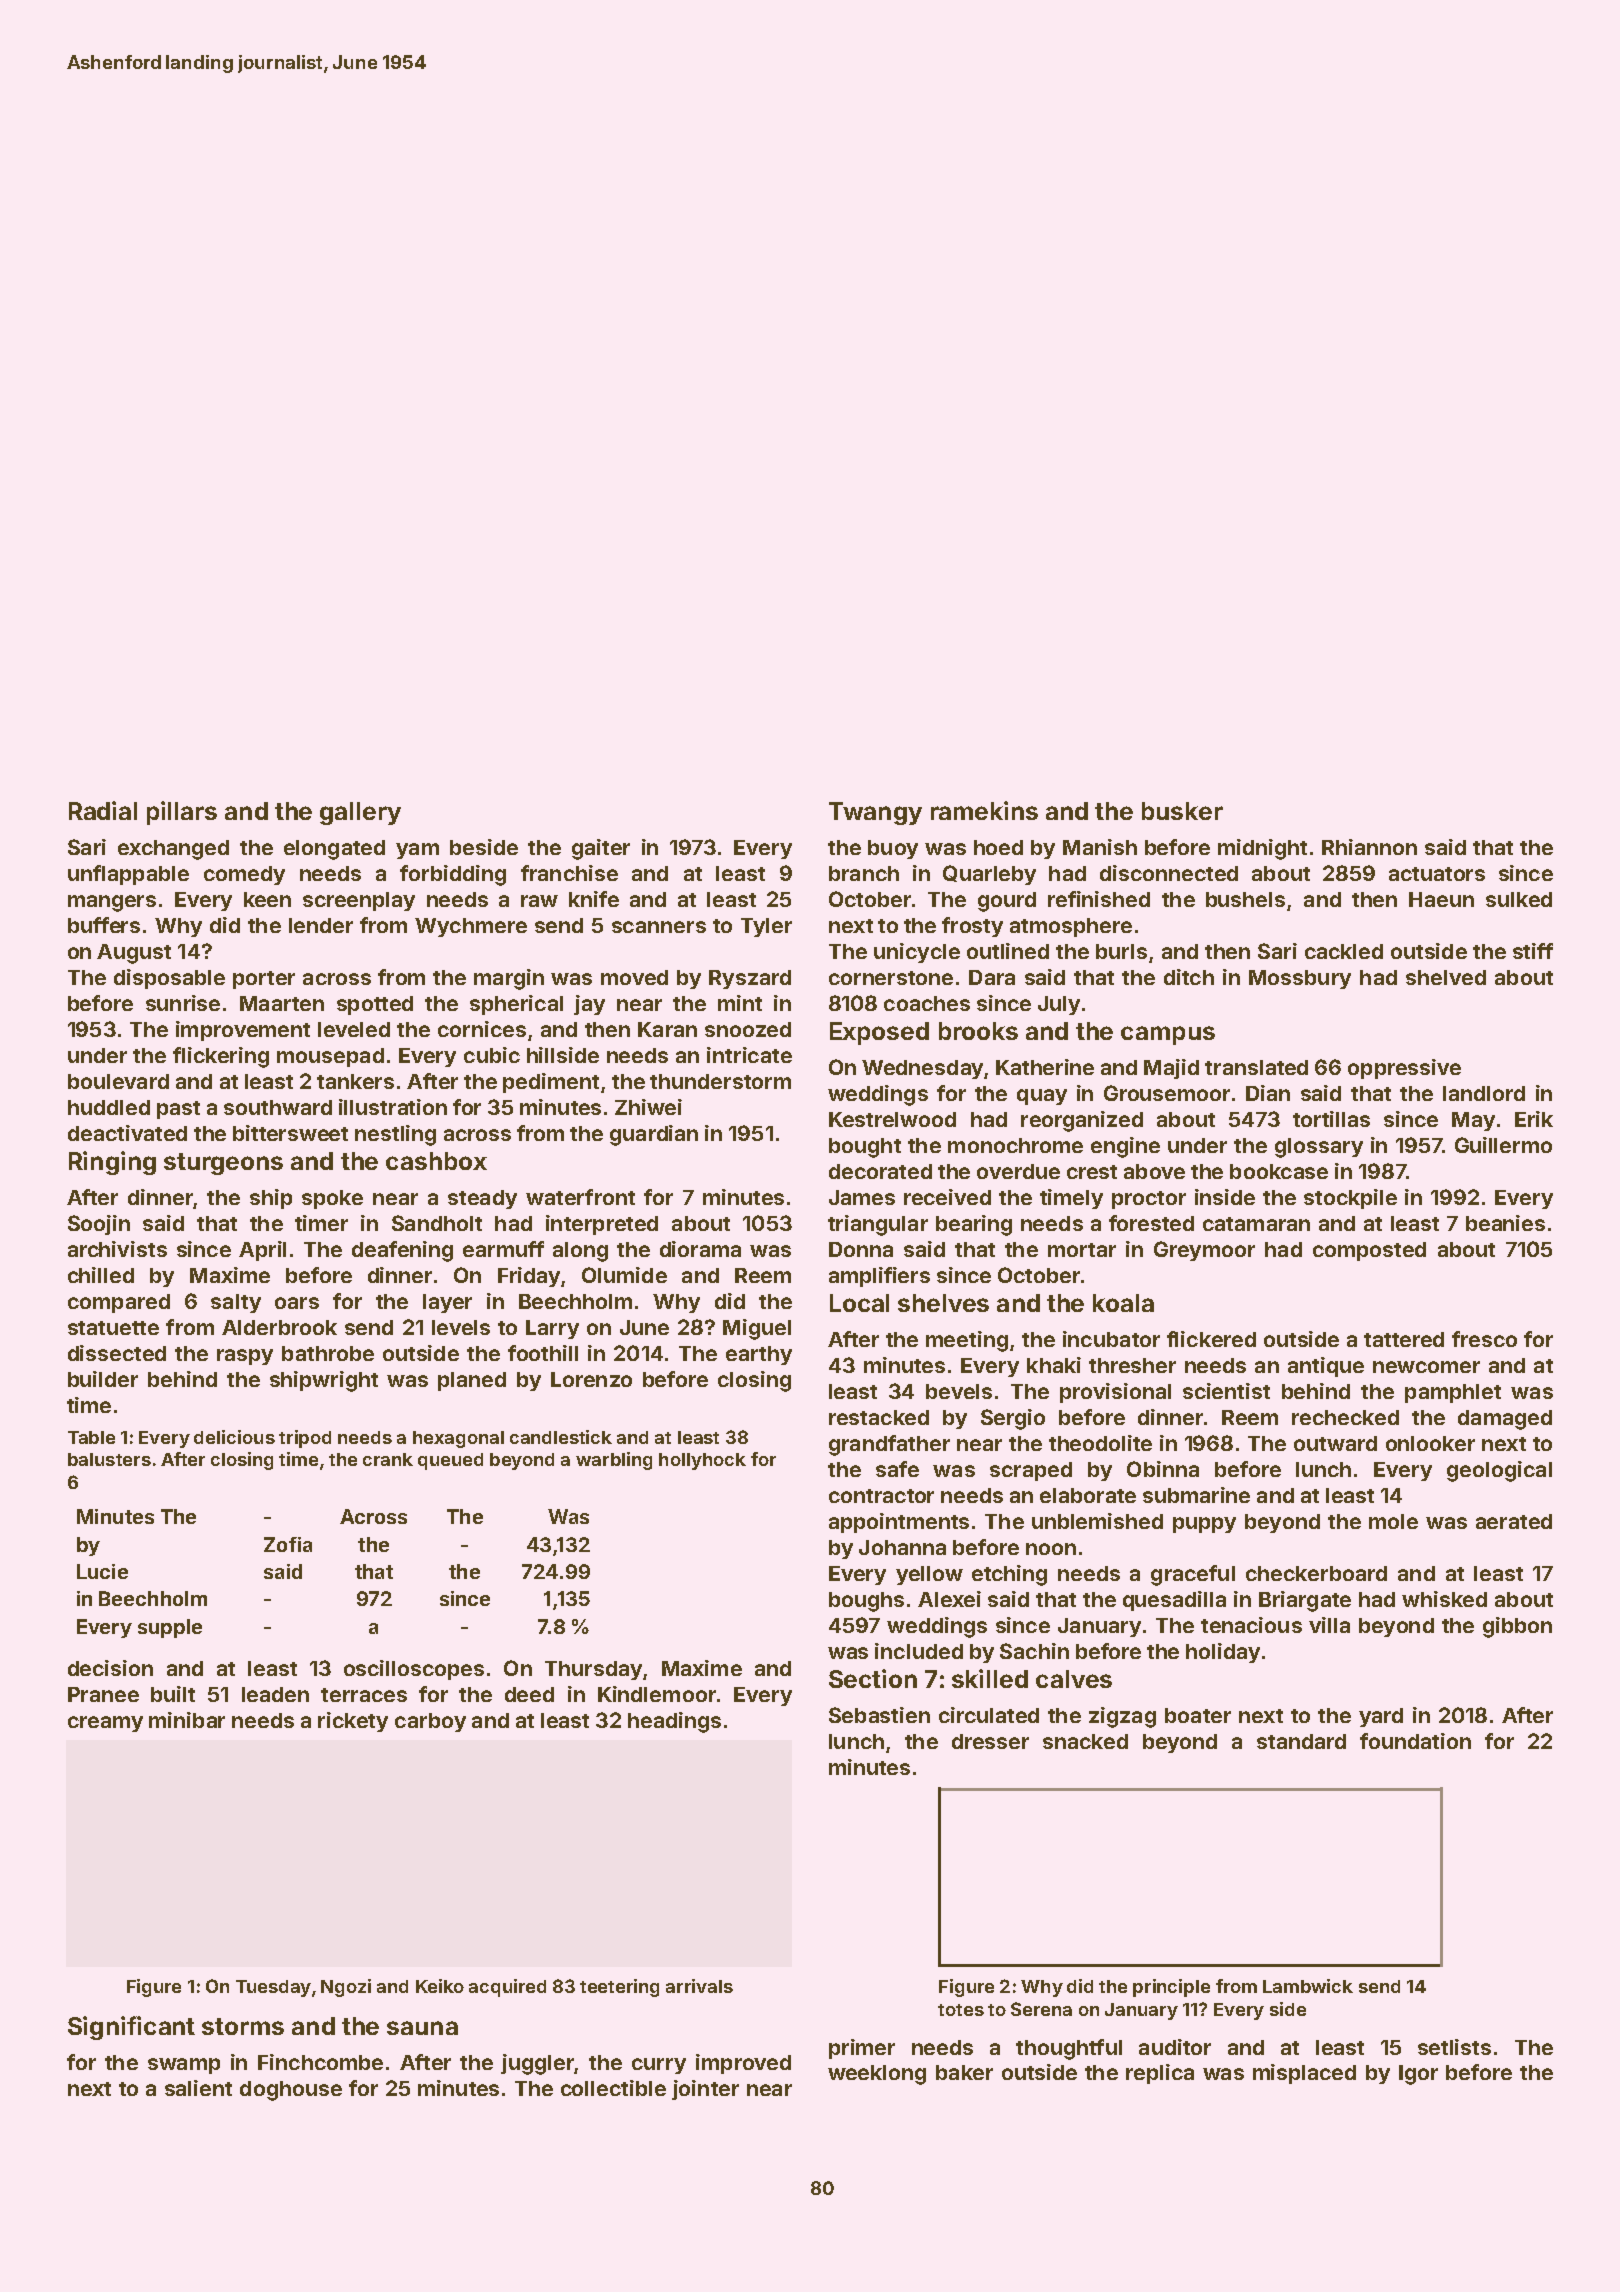 Image resolution: width=1620 pixels, height=2292 pixels. What do you see at coordinates (990, 1678) in the screenshot?
I see `skilled` at bounding box center [990, 1678].
